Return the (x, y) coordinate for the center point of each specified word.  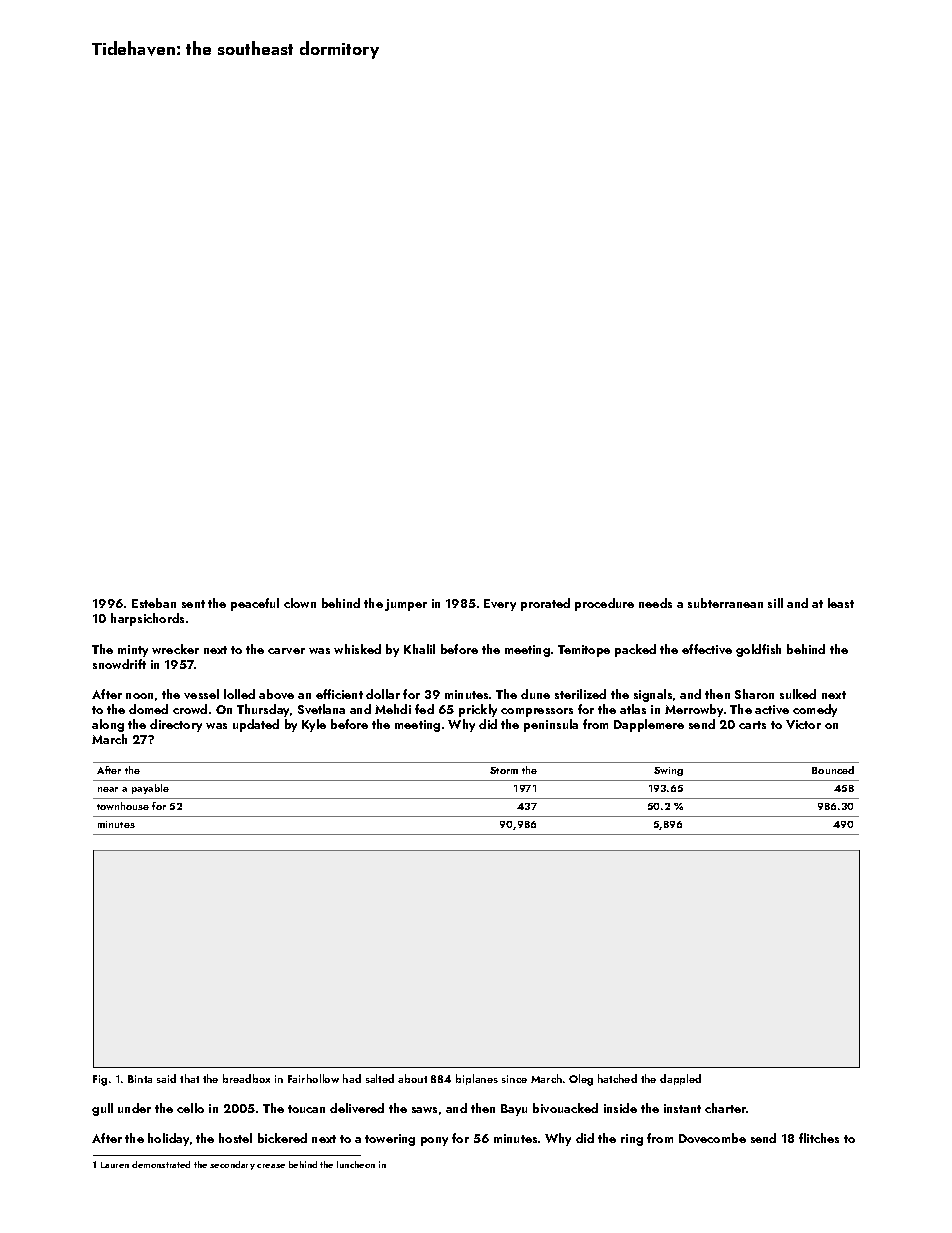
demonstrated (161, 1164)
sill (775, 603)
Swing (668, 771)
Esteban (154, 603)
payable (150, 789)
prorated (545, 604)
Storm (504, 770)
